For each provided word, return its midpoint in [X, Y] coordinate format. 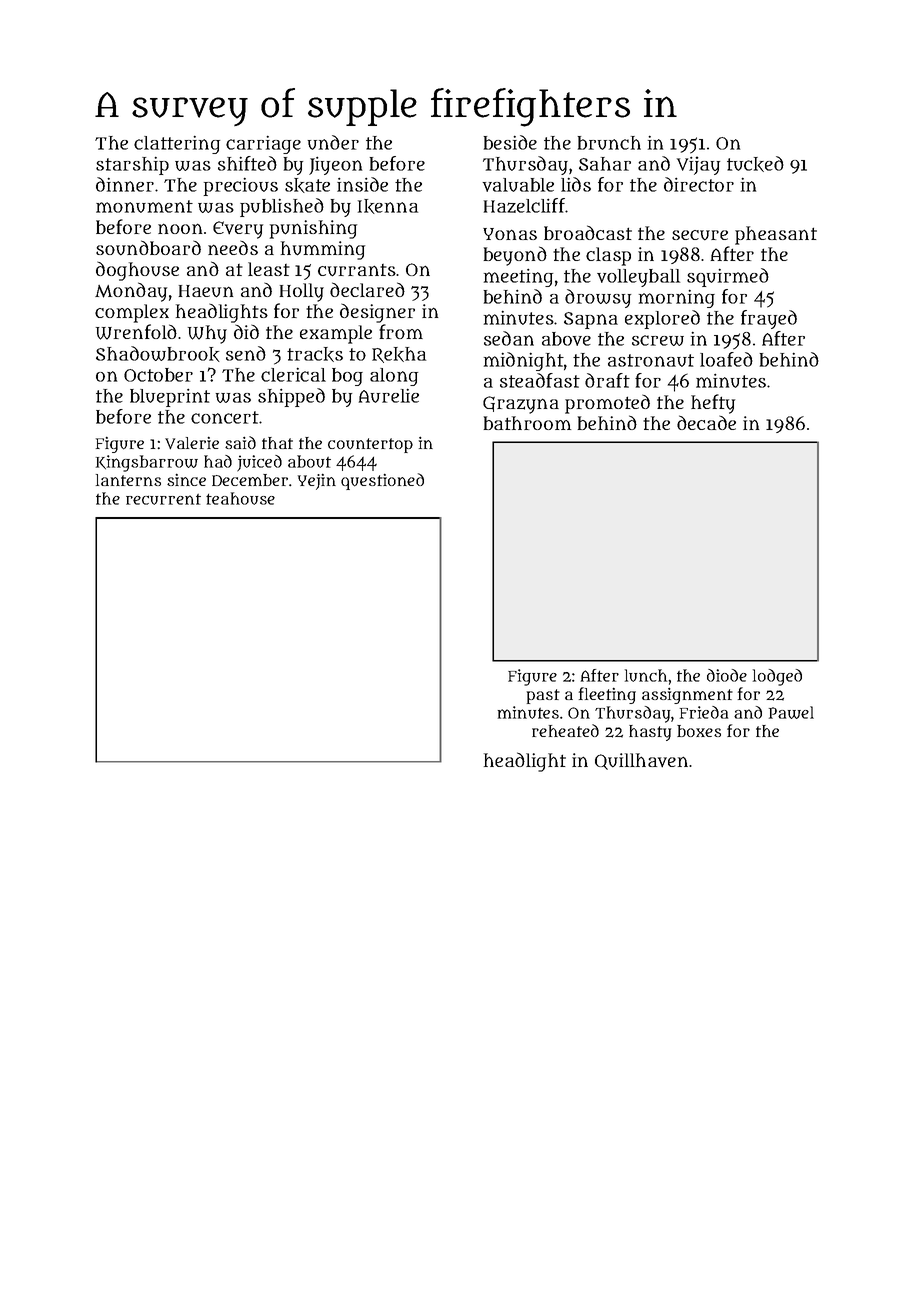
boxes [699, 731]
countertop [370, 445]
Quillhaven [641, 761]
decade [706, 422]
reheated [565, 730]
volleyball [638, 278]
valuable [518, 185]
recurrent [163, 499]
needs [233, 247]
